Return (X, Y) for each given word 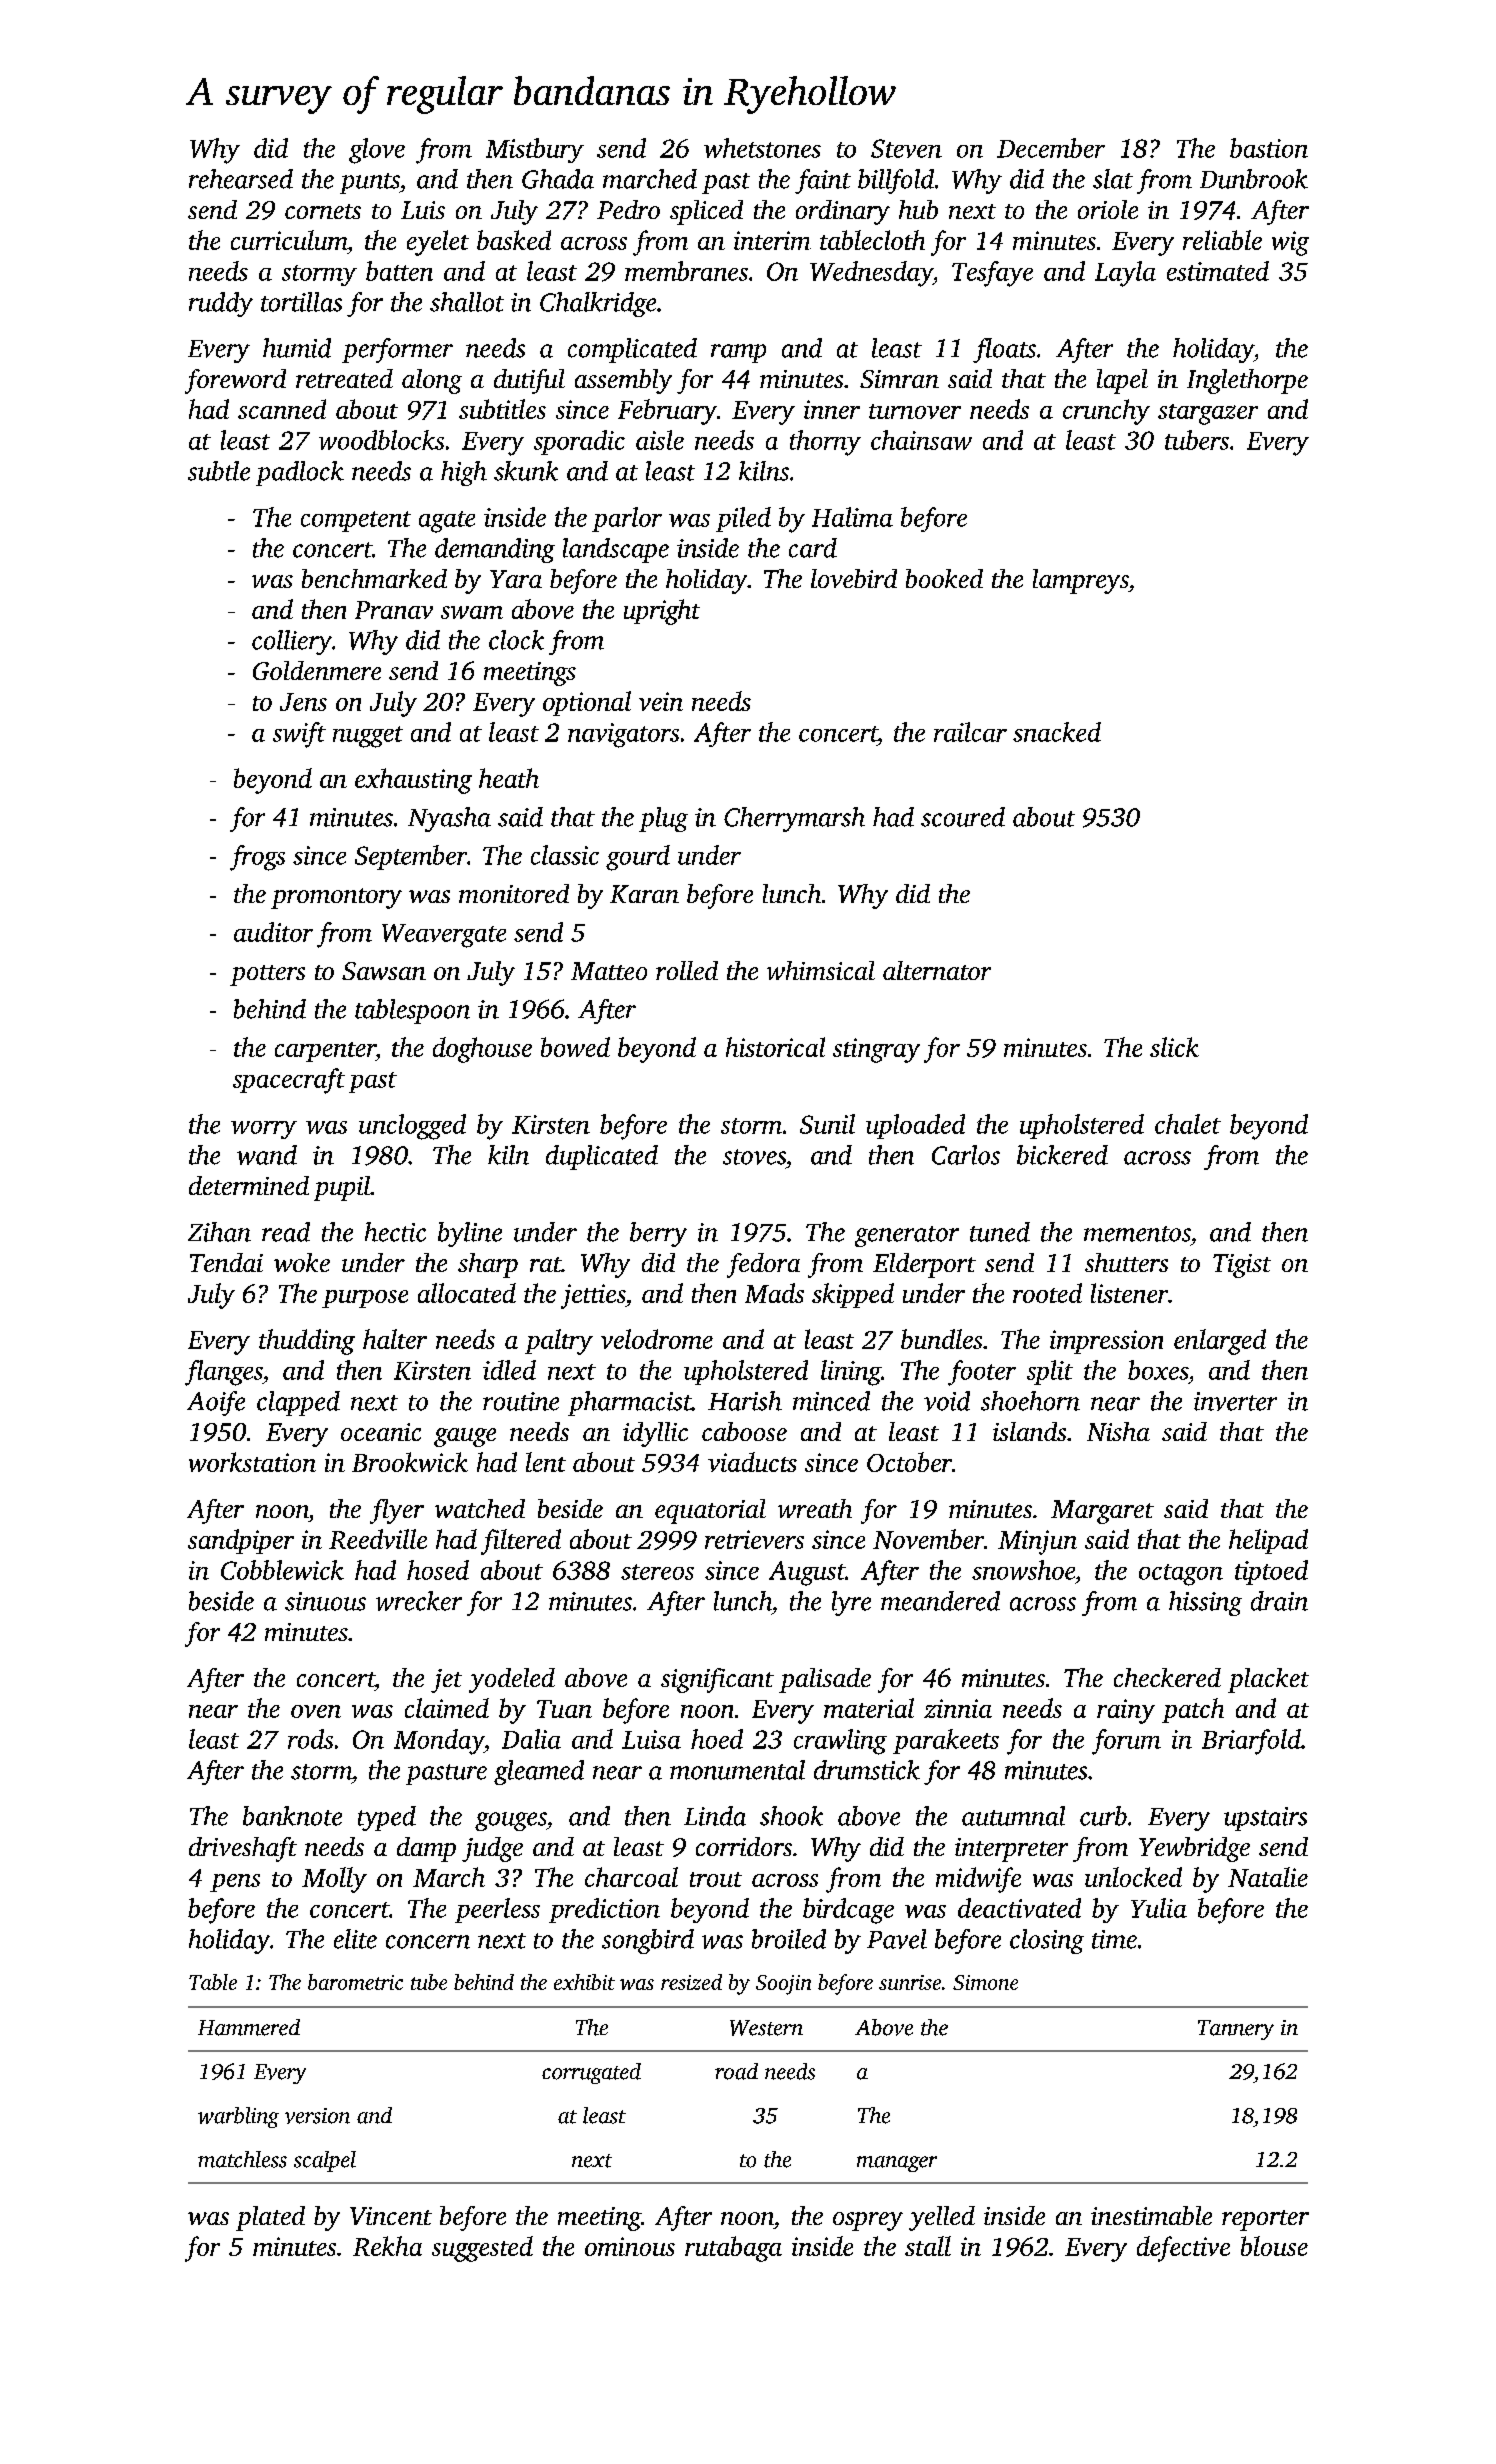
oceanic (381, 1432)
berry (658, 1234)
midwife (978, 1880)
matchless (242, 2159)
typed (387, 1818)
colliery (292, 642)
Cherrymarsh (794, 819)
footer (982, 1373)
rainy (1126, 1711)
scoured (963, 817)
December (1051, 148)
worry (264, 1130)
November (928, 1539)
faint (823, 181)
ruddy (221, 304)
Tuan (564, 1709)
